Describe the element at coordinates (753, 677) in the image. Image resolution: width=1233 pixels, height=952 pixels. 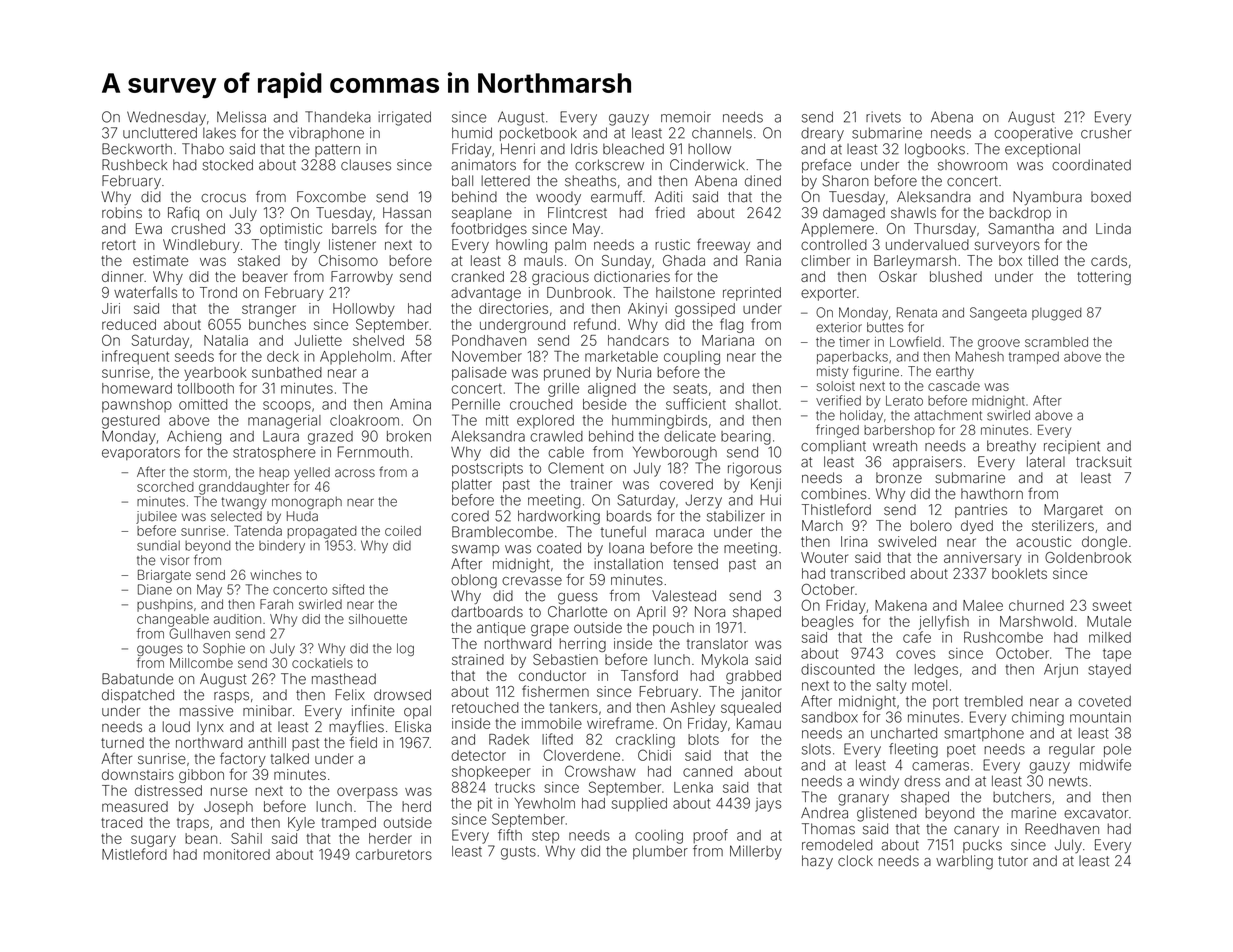
I see `grabbed` at that location.
